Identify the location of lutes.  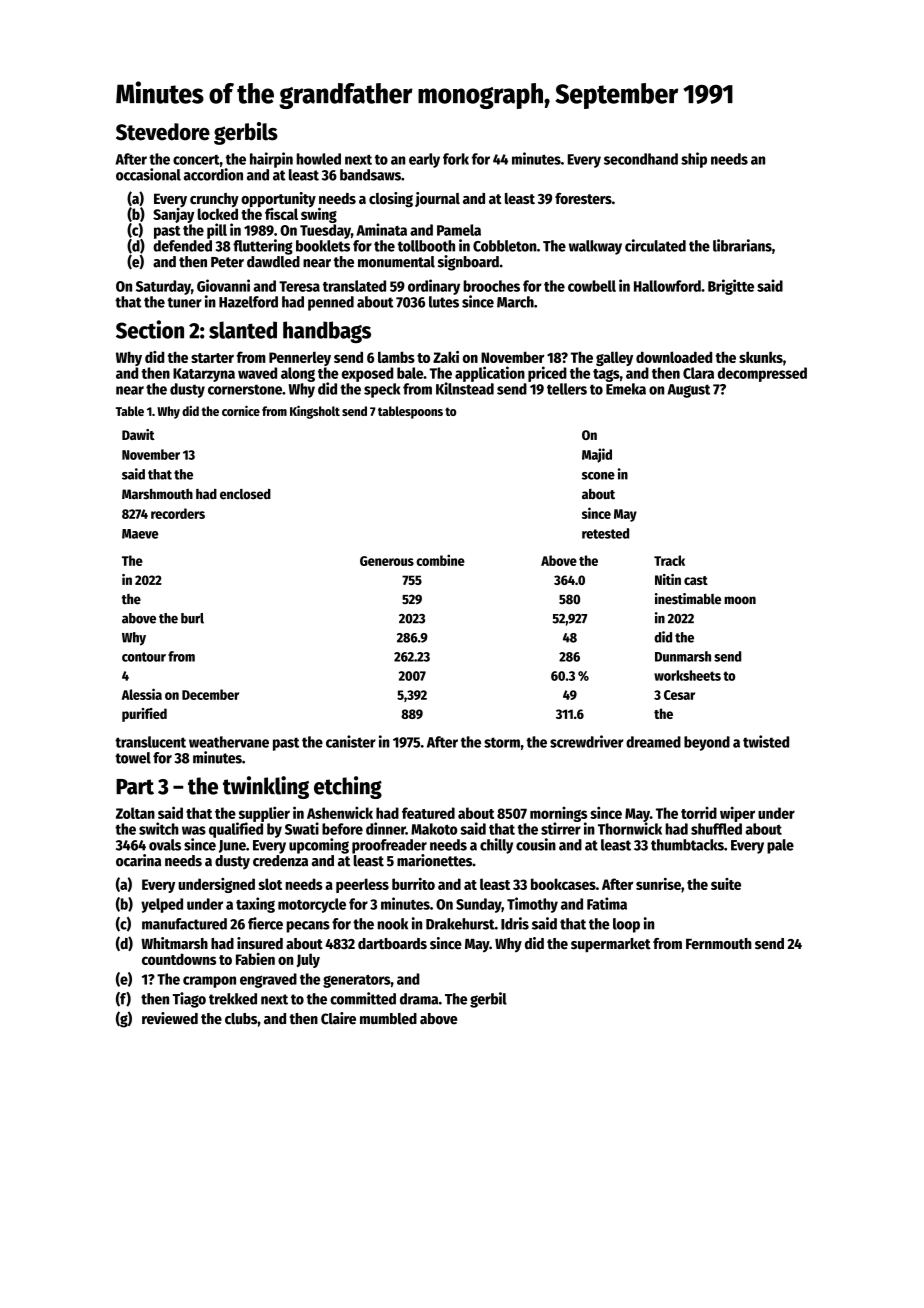
(444, 302).
